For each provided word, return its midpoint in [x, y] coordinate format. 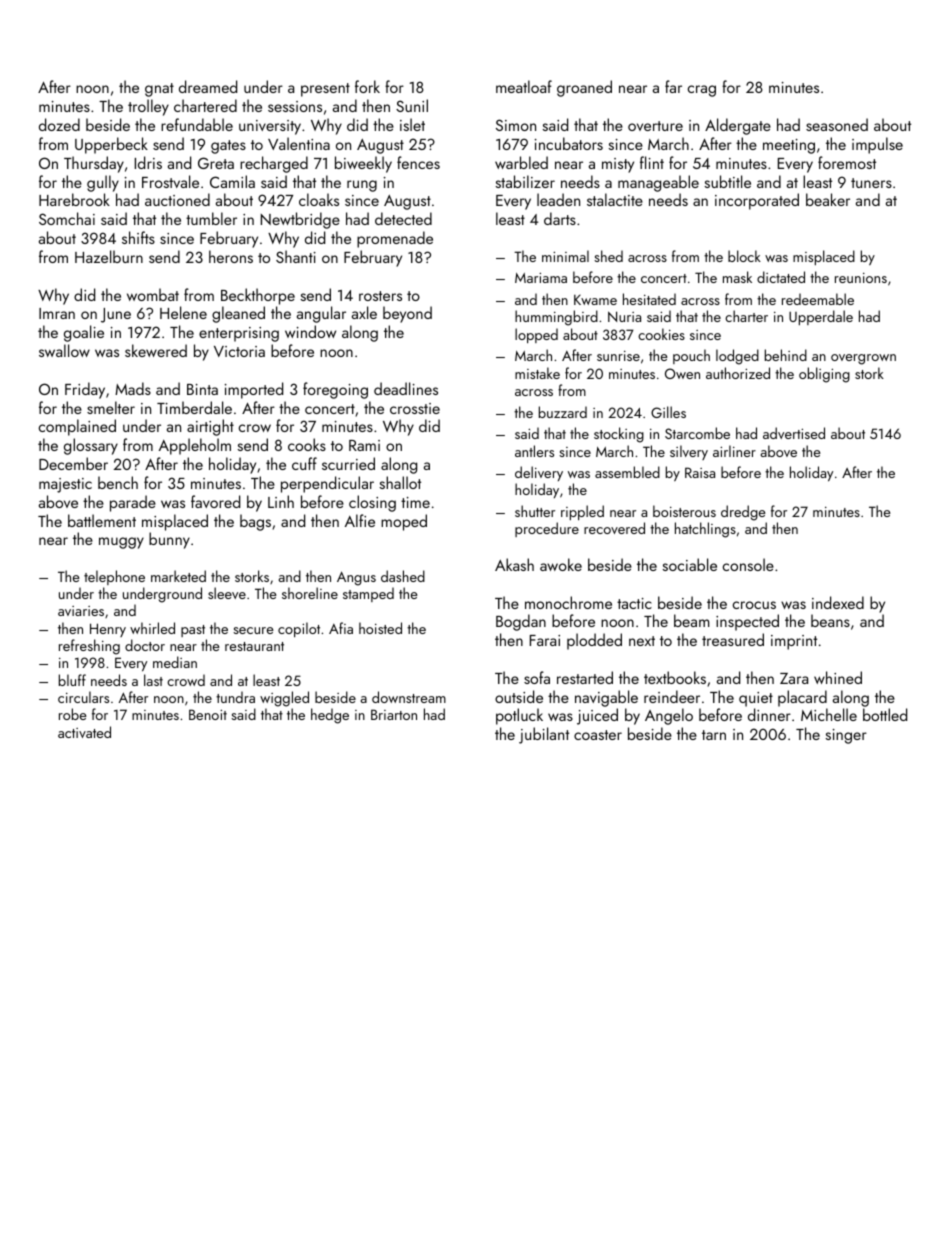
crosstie [415, 408]
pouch [691, 356]
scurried [348, 463]
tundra [235, 697]
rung [362, 186]
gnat [159, 90]
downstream [409, 697]
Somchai [67, 218]
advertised [794, 433]
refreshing [89, 647]
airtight [210, 427]
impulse [877, 145]
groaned [584, 88]
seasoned [837, 124]
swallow [64, 350]
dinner [769, 714]
